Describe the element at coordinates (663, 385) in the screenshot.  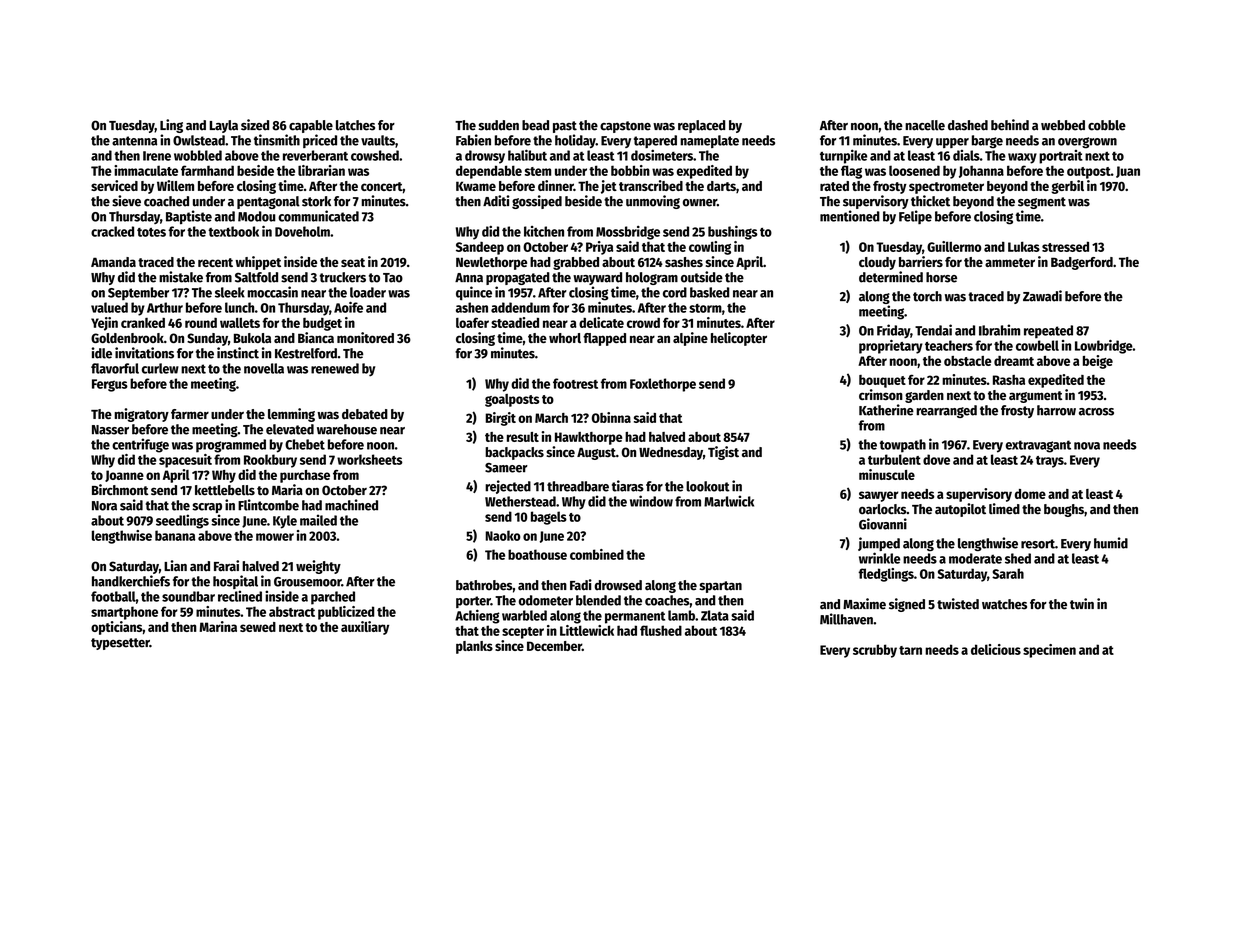
I see `Foxlethorpe` at that location.
